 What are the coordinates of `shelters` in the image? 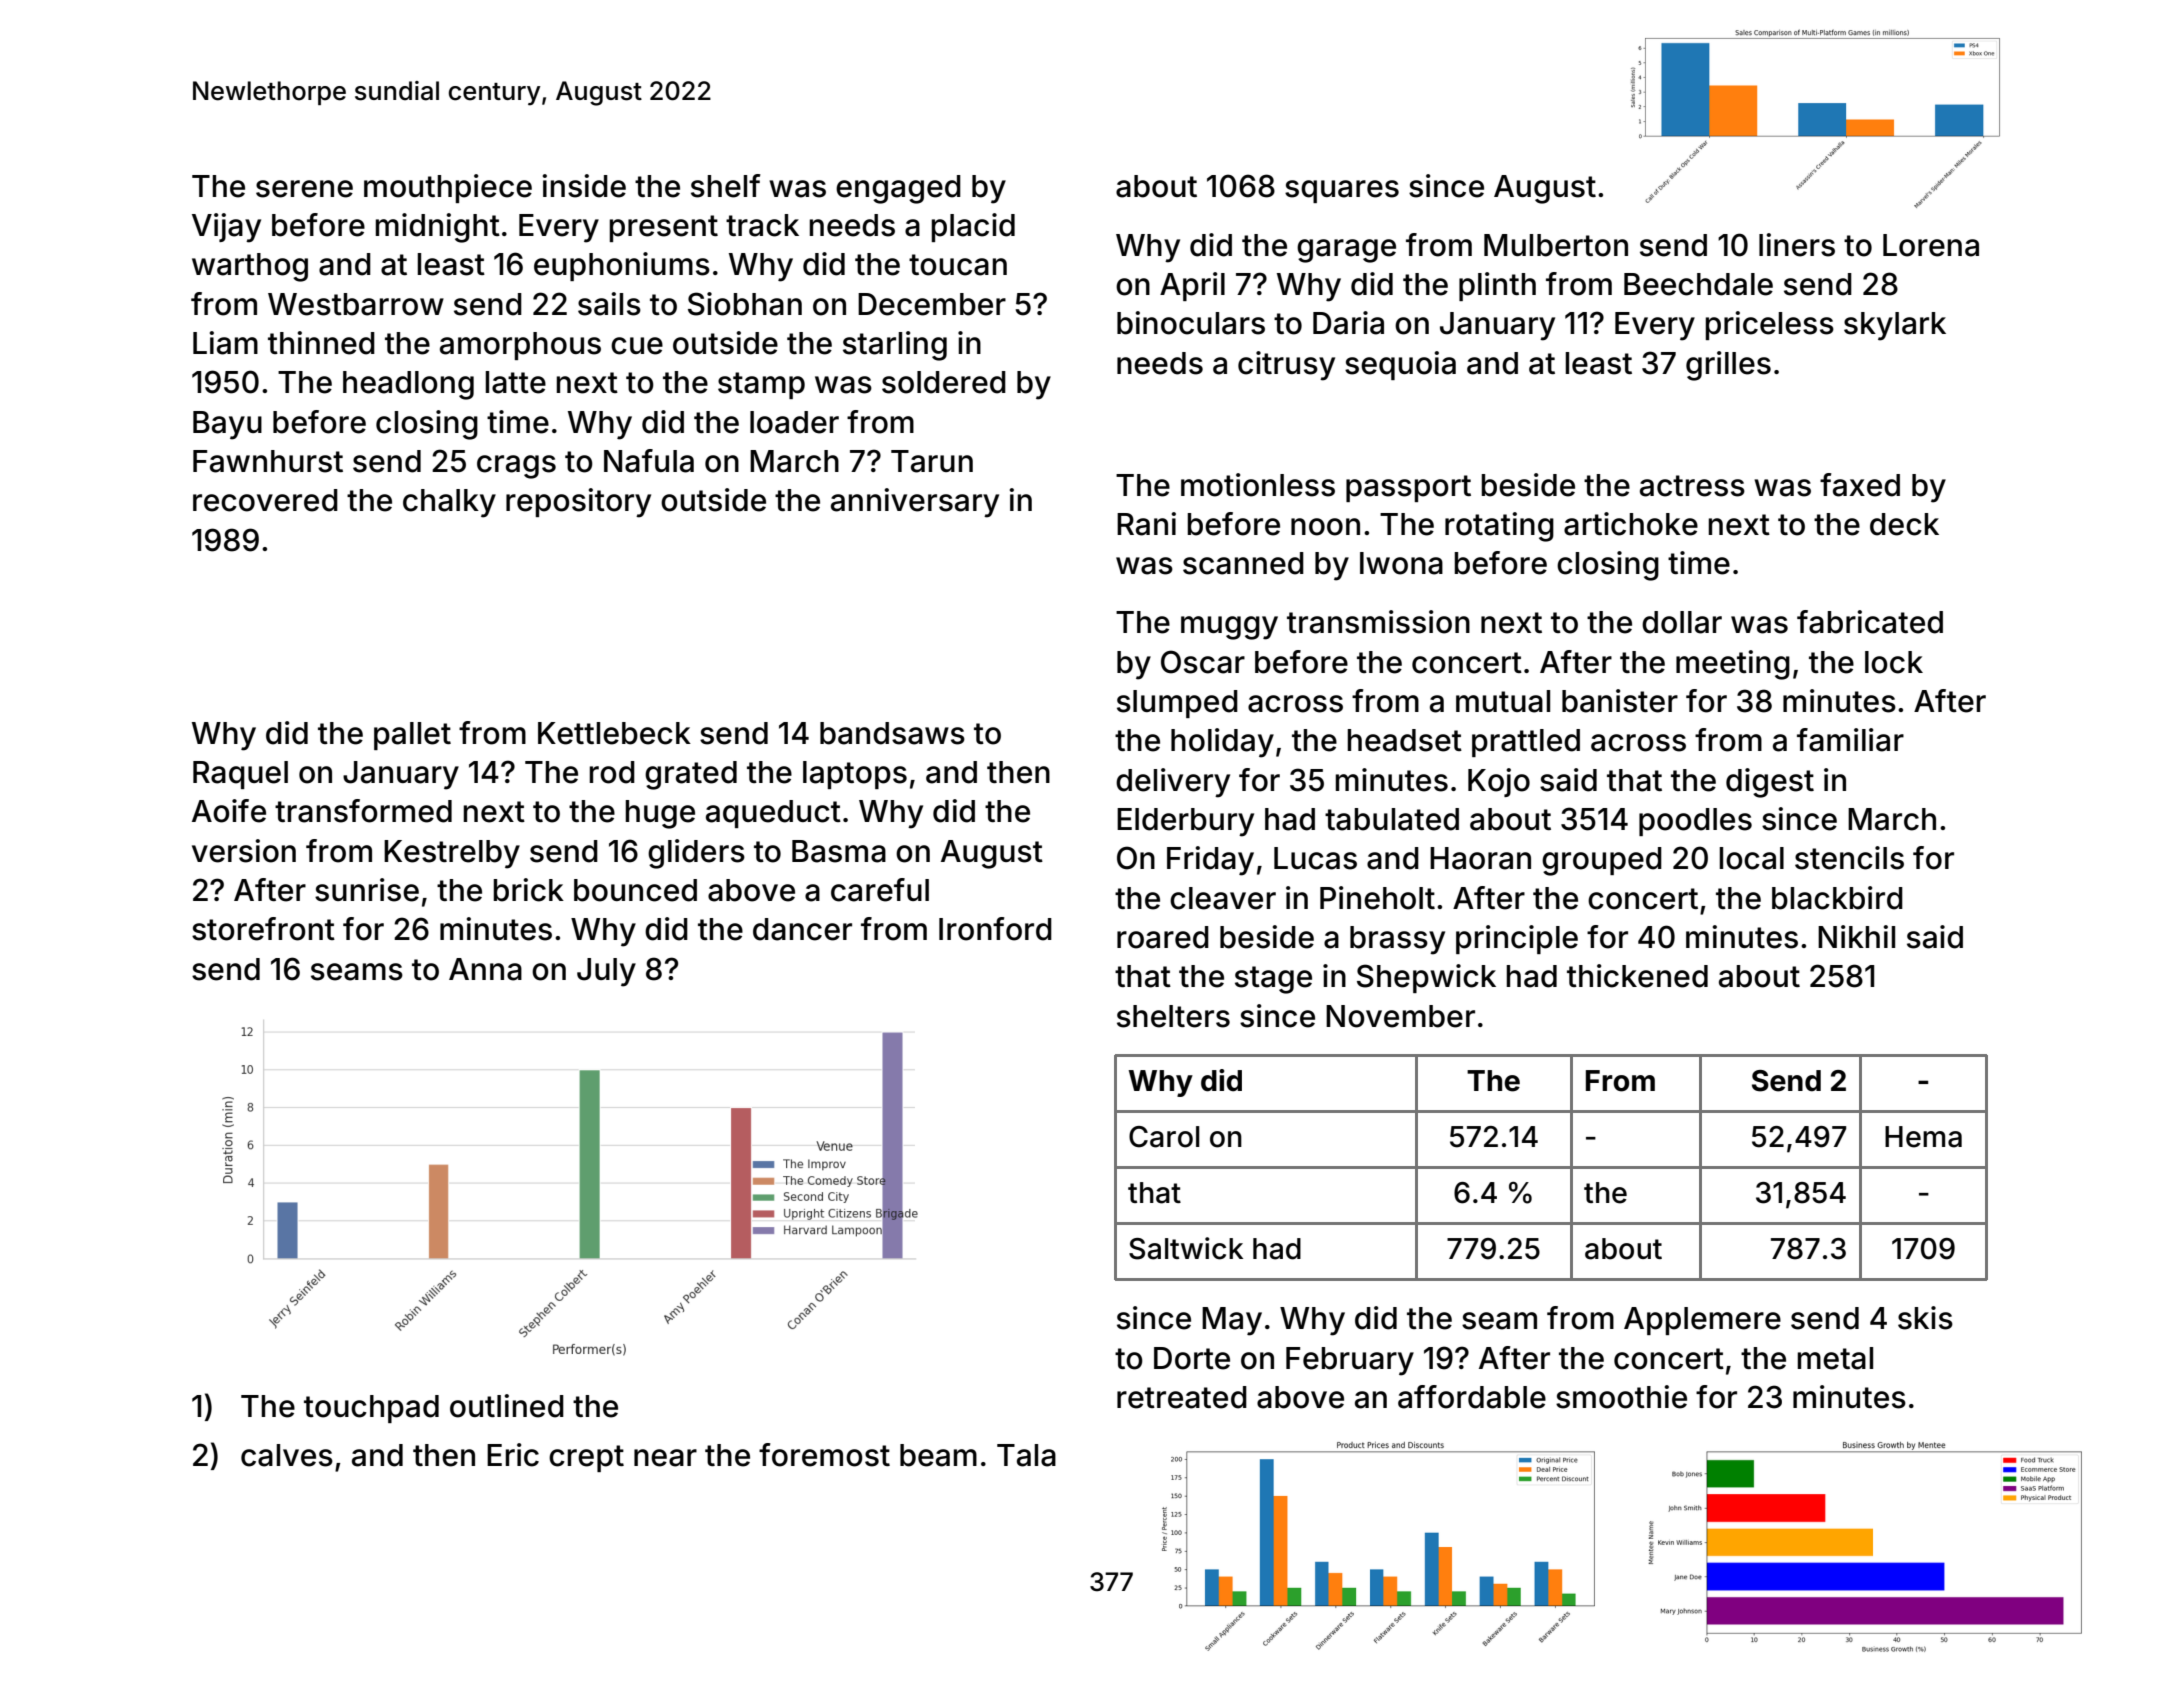 It's located at (1173, 1016).
